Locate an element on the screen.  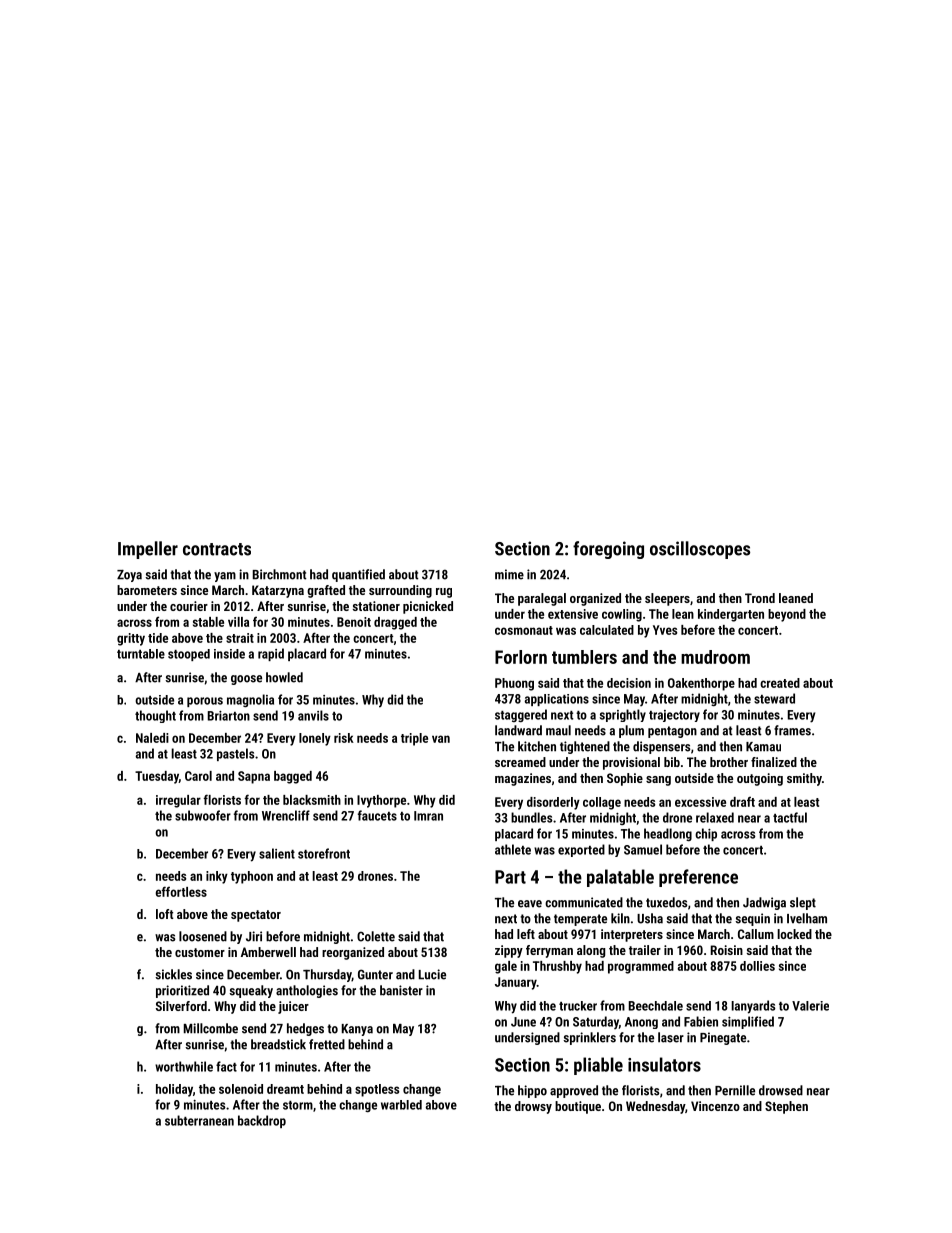
athlete is located at coordinates (513, 849).
